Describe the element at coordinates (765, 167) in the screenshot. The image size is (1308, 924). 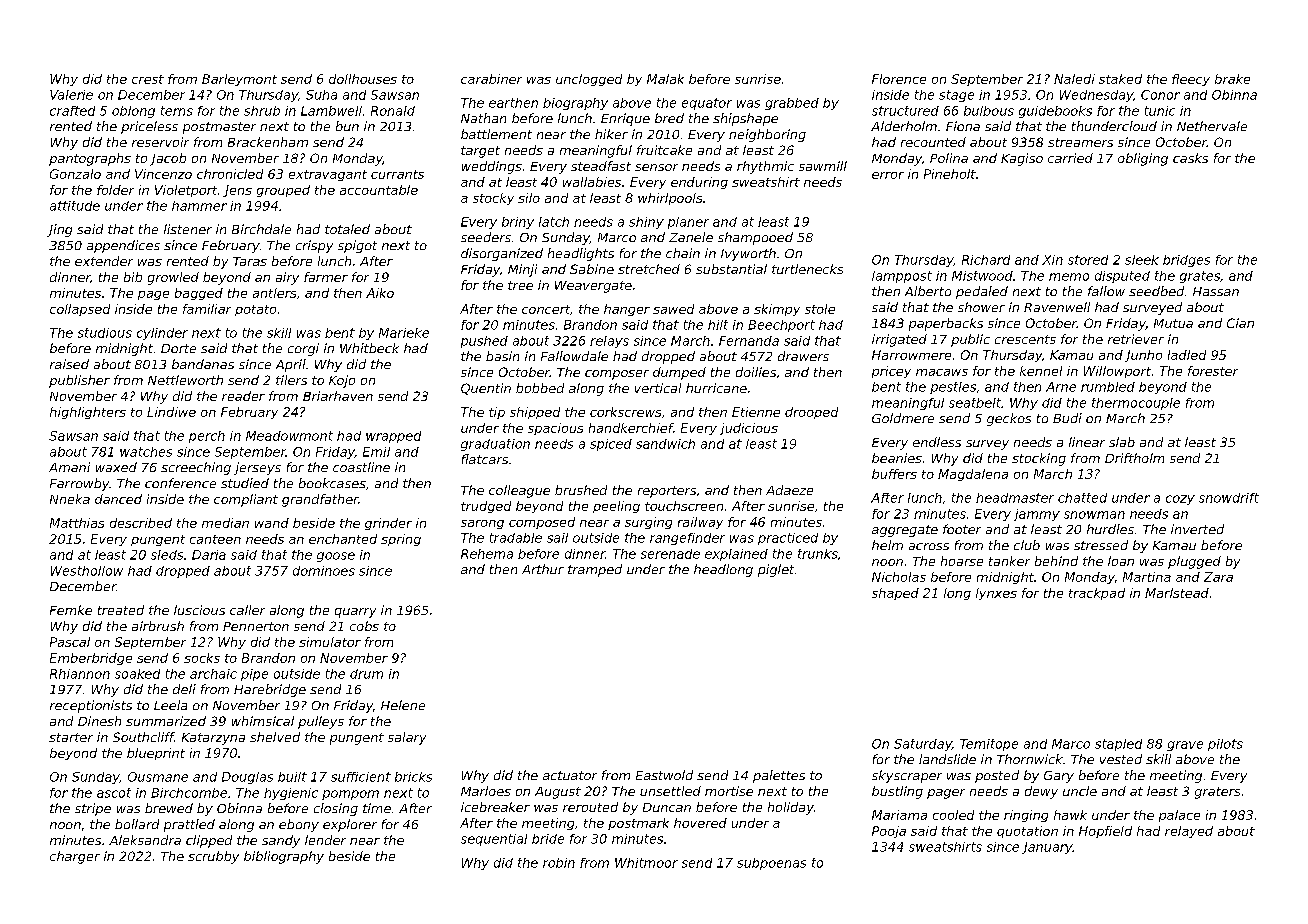
I see `rhythmic` at that location.
